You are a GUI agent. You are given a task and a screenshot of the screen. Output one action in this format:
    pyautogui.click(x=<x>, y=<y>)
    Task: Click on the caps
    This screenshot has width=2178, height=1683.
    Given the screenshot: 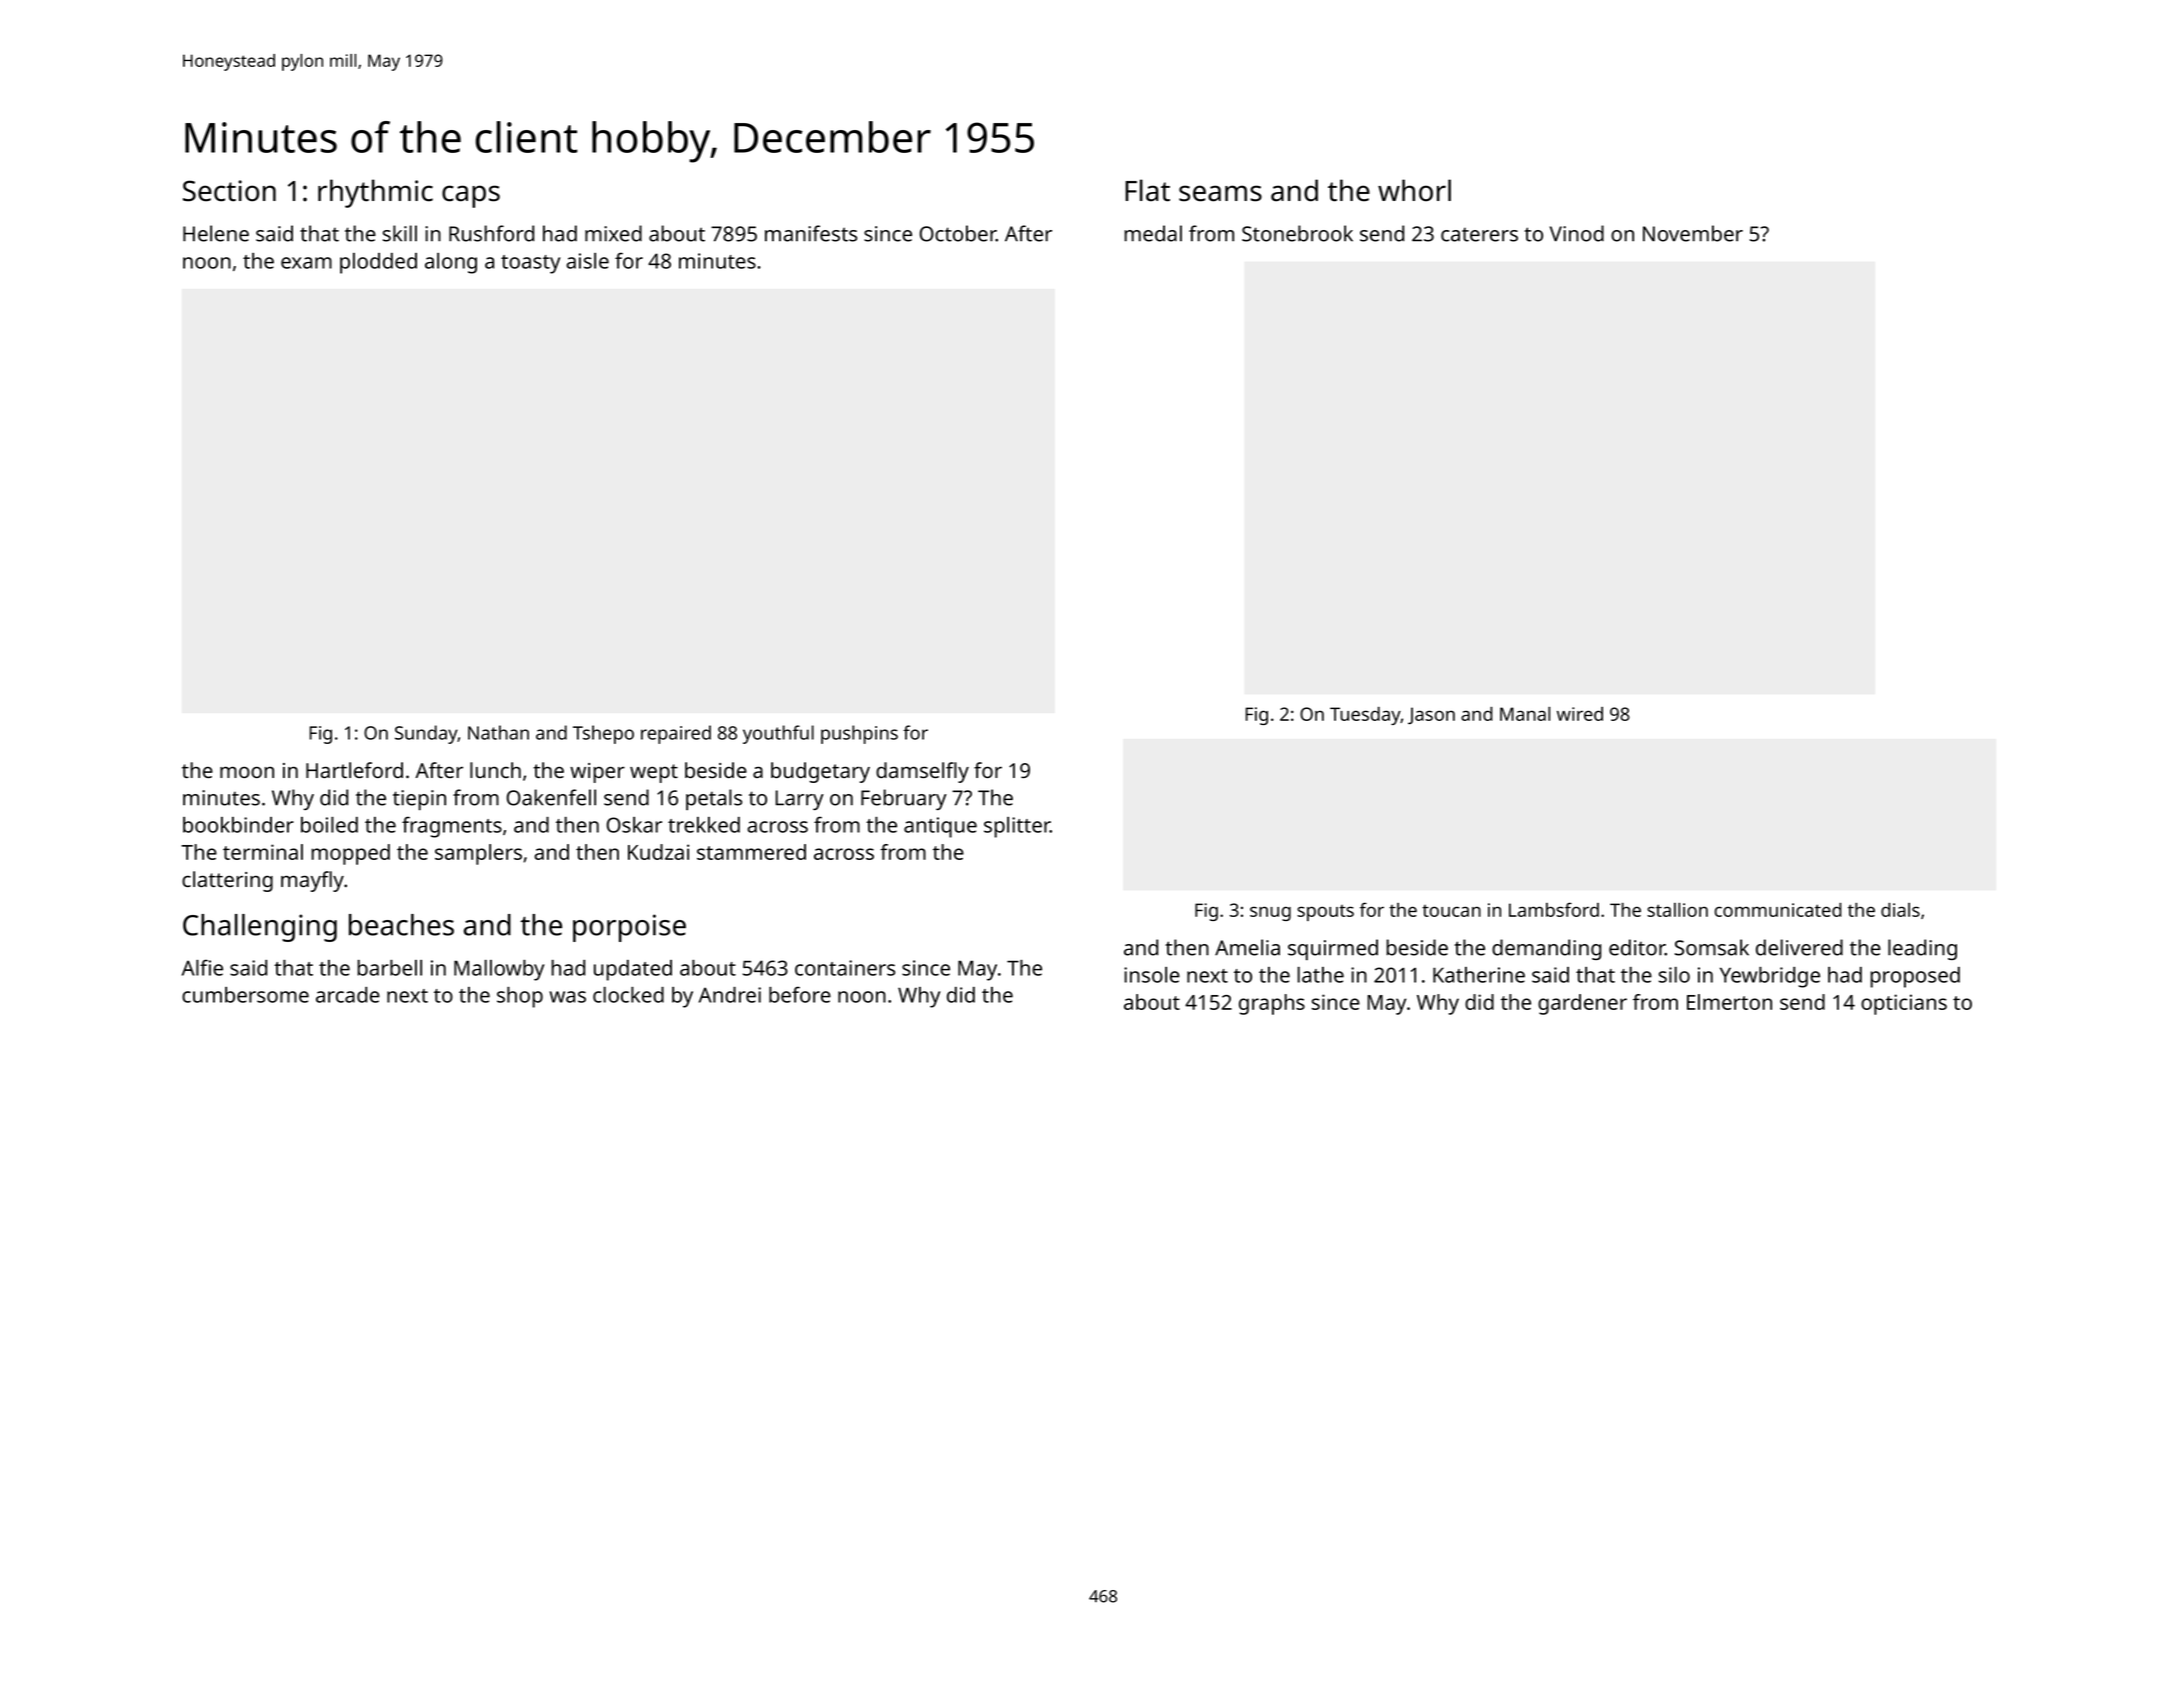 What is the action you would take?
    pyautogui.click(x=471, y=196)
